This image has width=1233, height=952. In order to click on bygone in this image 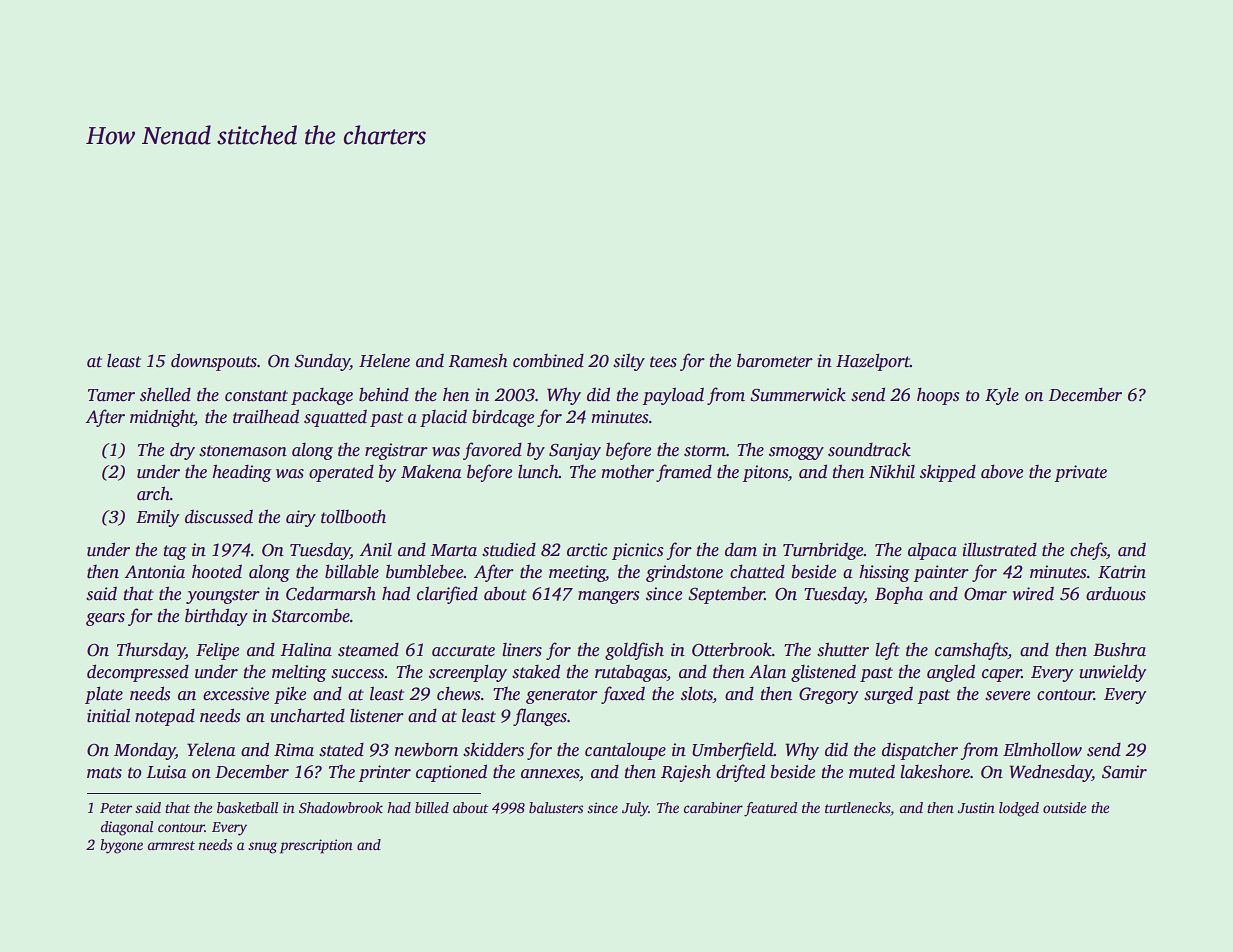, I will do `click(121, 846)`.
